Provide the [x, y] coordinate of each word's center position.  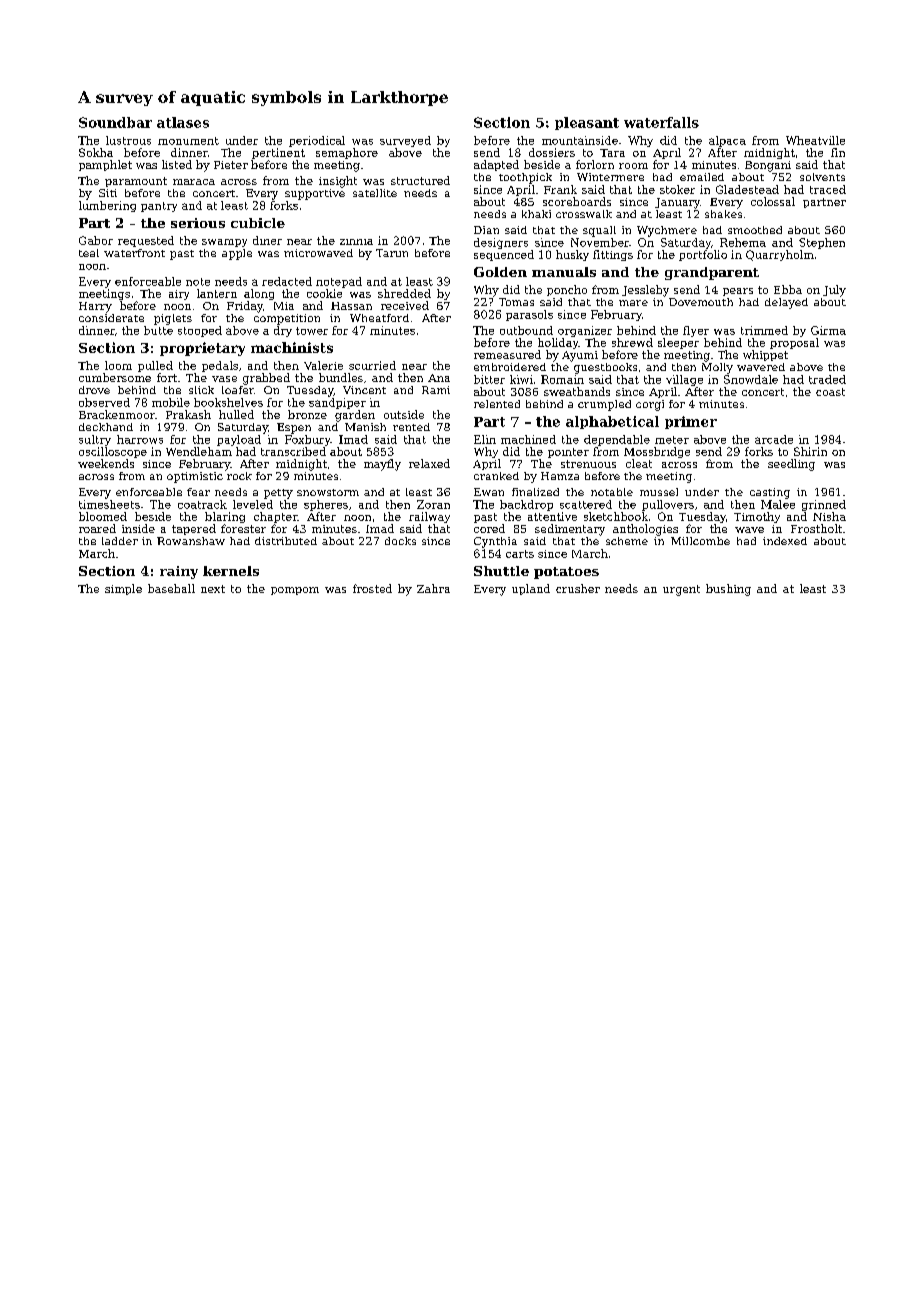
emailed [702, 177]
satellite [375, 193]
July [834, 291]
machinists [292, 347]
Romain [562, 379]
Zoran [433, 504]
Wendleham [199, 451]
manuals [564, 272]
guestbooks [605, 368]
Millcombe [700, 541]
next [213, 589]
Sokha [96, 152]
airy [179, 295]
